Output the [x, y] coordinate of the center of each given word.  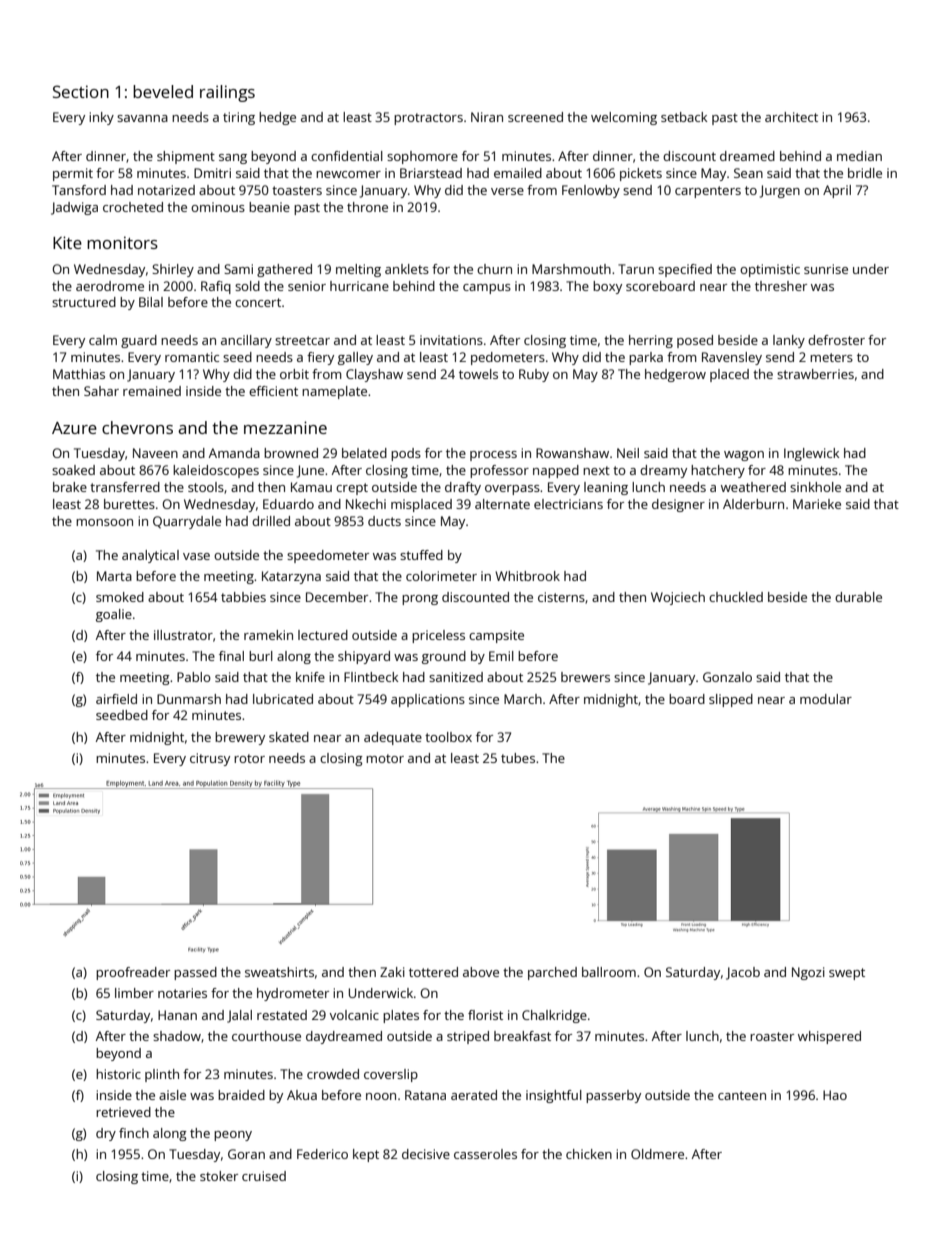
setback [684, 117]
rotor [249, 758]
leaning [606, 488]
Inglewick [812, 454]
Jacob [743, 973]
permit [73, 174]
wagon [744, 456]
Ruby [534, 375]
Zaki [392, 972]
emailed [518, 173]
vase [196, 556]
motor [385, 758]
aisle [172, 1095]
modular [826, 699]
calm [103, 340]
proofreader [133, 973]
